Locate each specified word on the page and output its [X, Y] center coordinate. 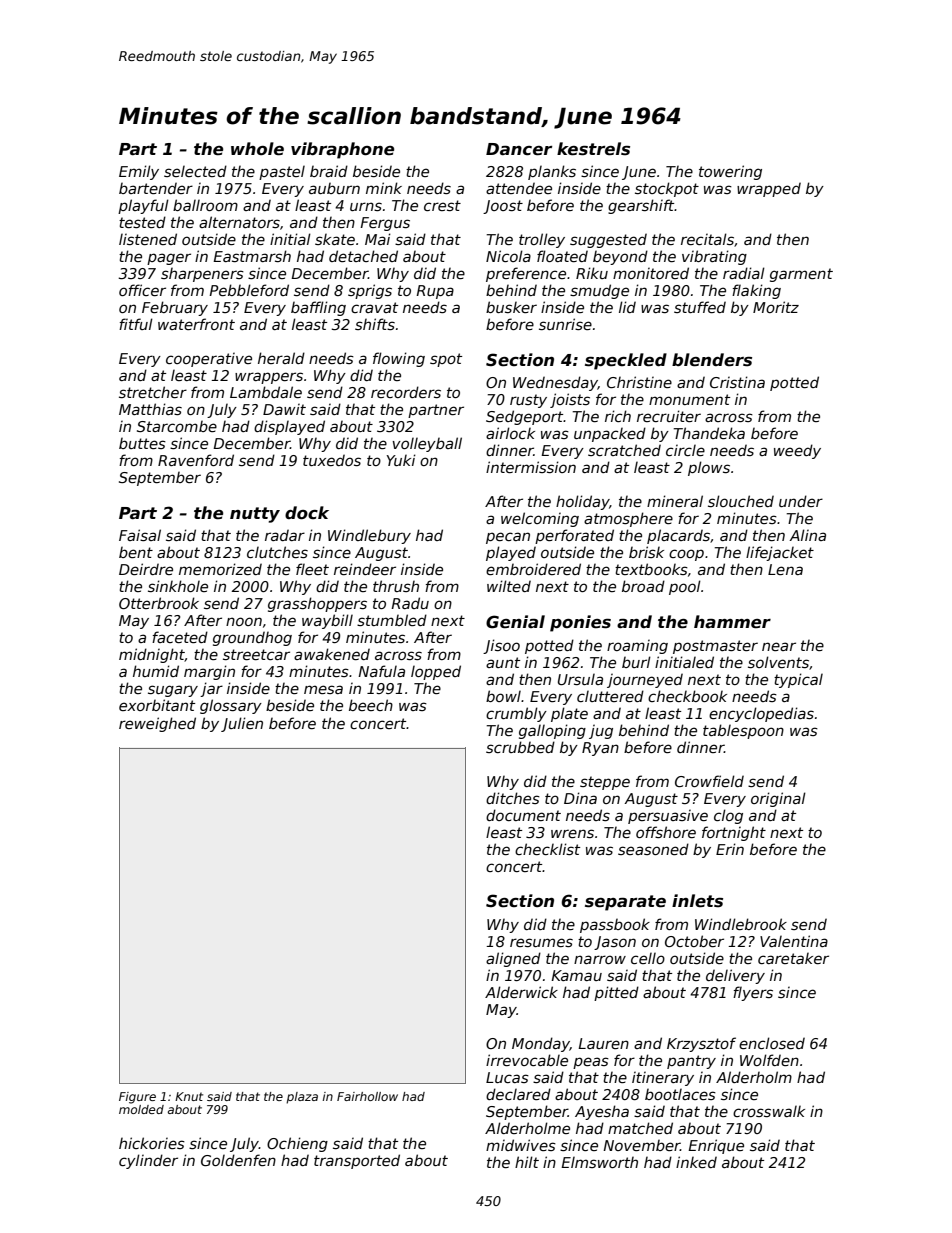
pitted [616, 993]
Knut [189, 1096]
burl [636, 662]
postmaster [715, 647]
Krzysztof [701, 1044]
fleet [312, 569]
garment [801, 275]
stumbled [392, 620]
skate [335, 239]
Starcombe [177, 426]
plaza [302, 1098]
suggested [608, 240]
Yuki [401, 460]
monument [689, 399]
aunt [503, 662]
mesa [323, 689]
